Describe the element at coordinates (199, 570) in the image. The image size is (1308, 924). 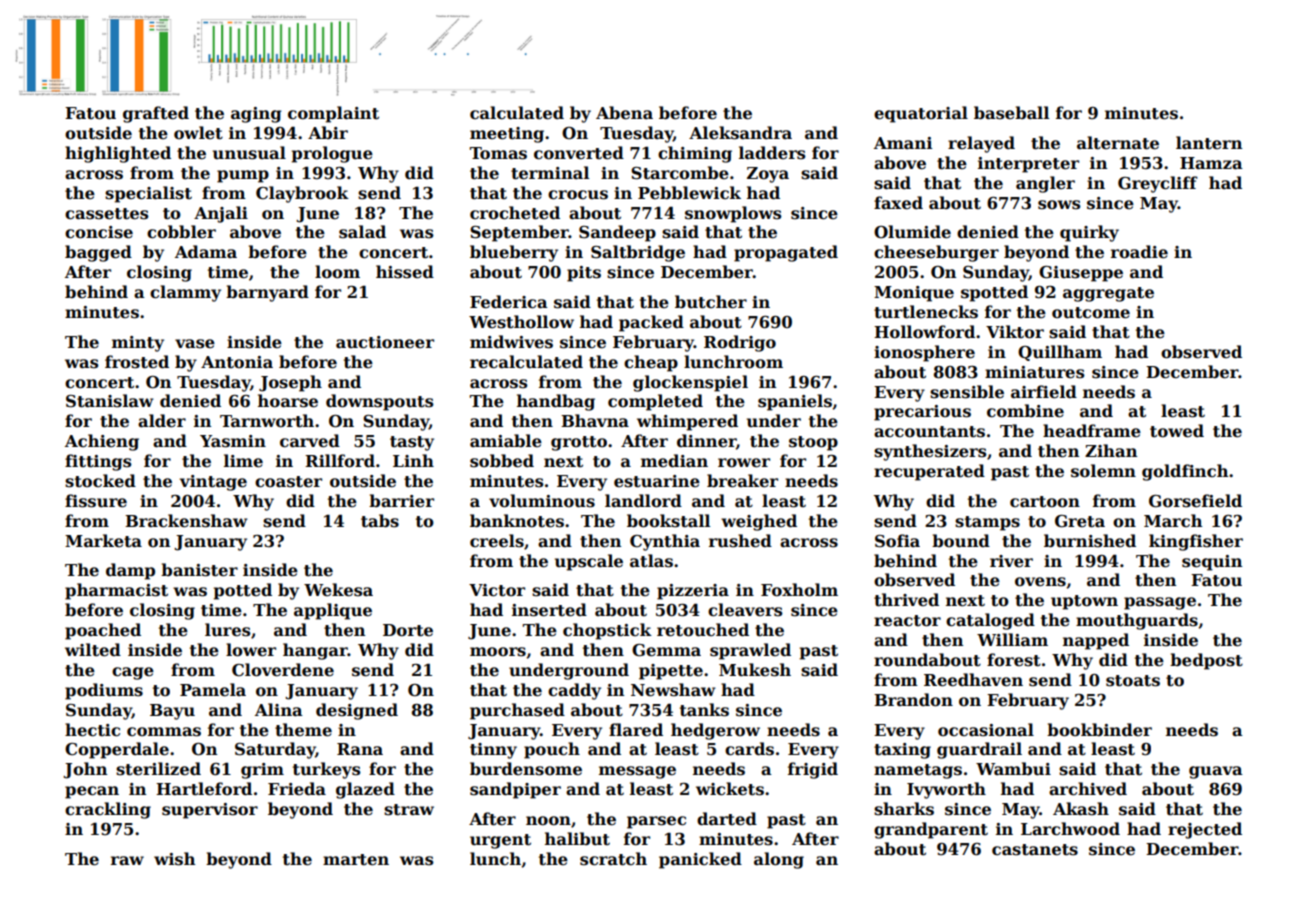
I see `banister` at that location.
